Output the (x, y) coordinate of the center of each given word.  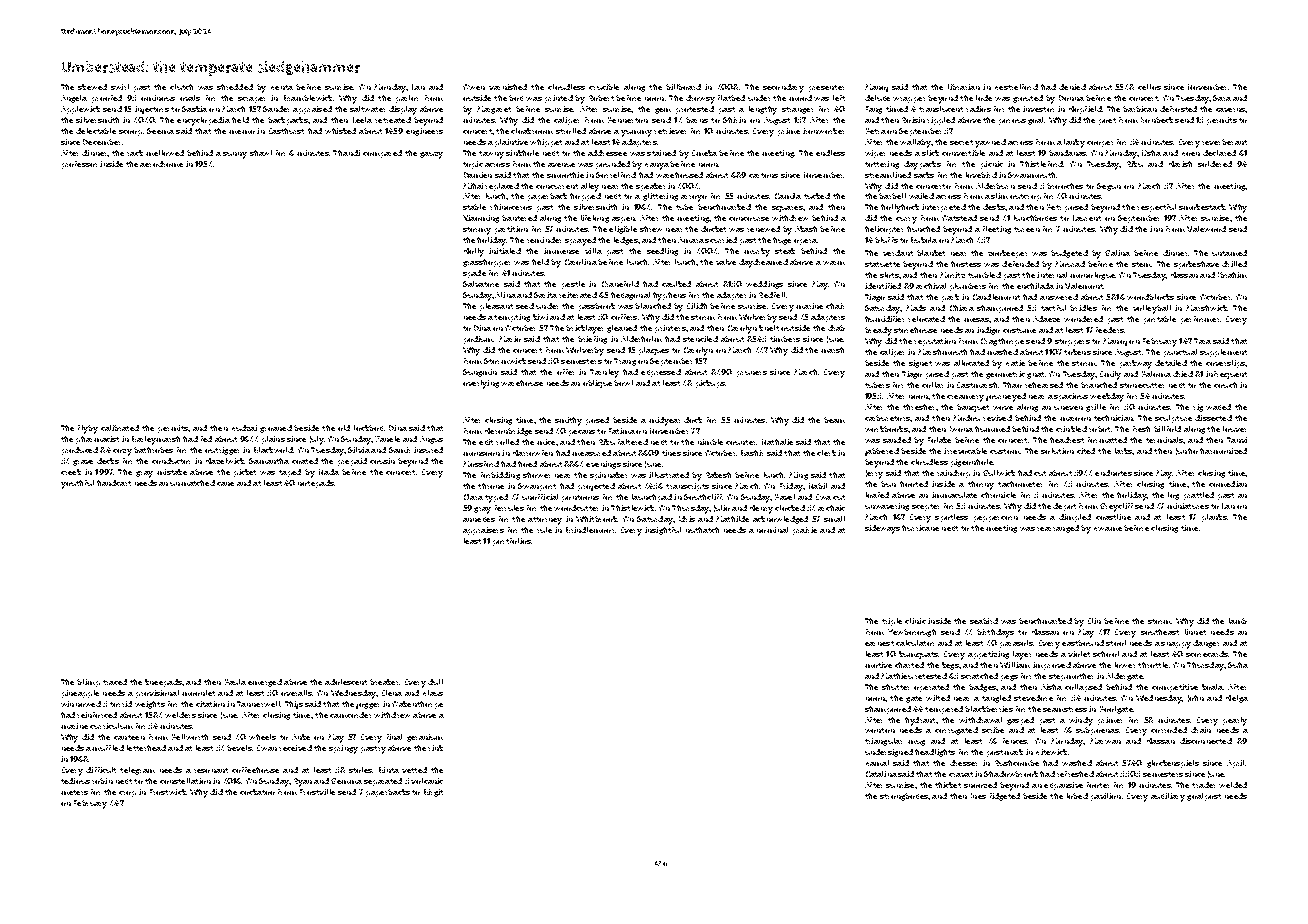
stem (1141, 264)
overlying (481, 384)
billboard (683, 87)
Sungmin (480, 373)
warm (834, 263)
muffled (108, 748)
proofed (107, 99)
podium (478, 340)
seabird (984, 621)
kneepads (163, 683)
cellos (1149, 87)
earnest (879, 643)
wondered (1083, 319)
